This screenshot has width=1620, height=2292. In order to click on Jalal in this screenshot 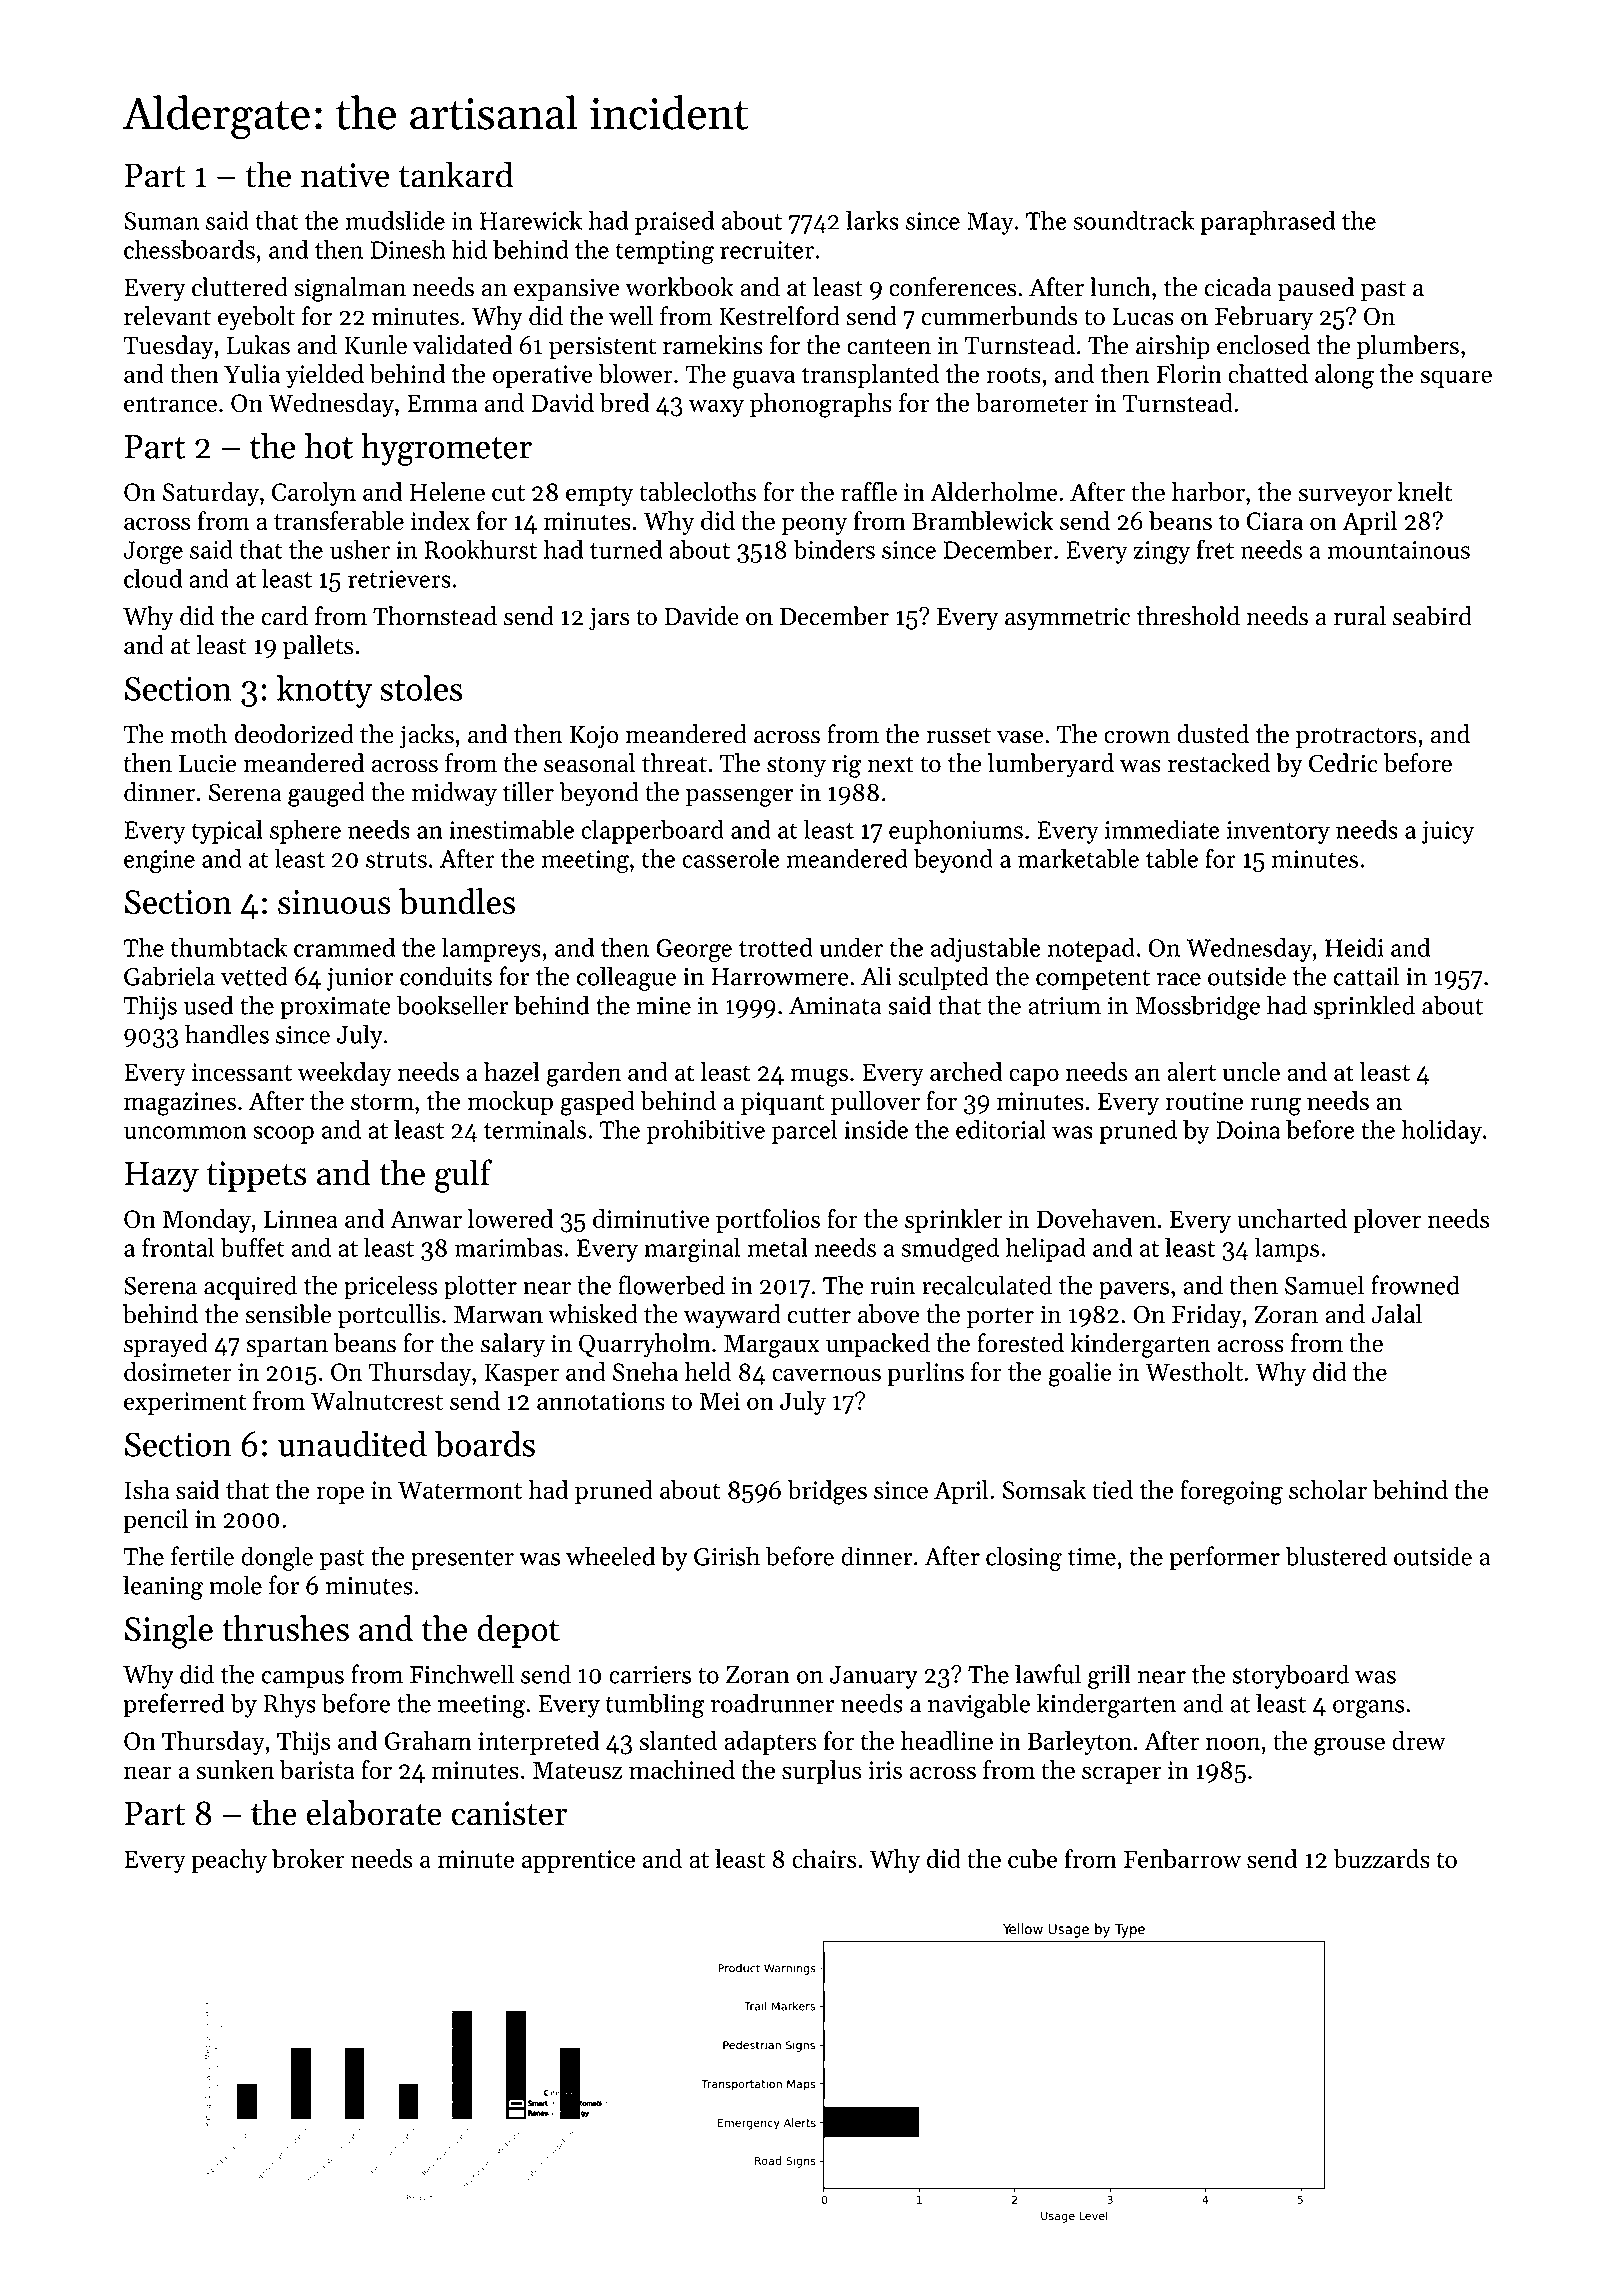, I will do `click(1397, 1314)`.
